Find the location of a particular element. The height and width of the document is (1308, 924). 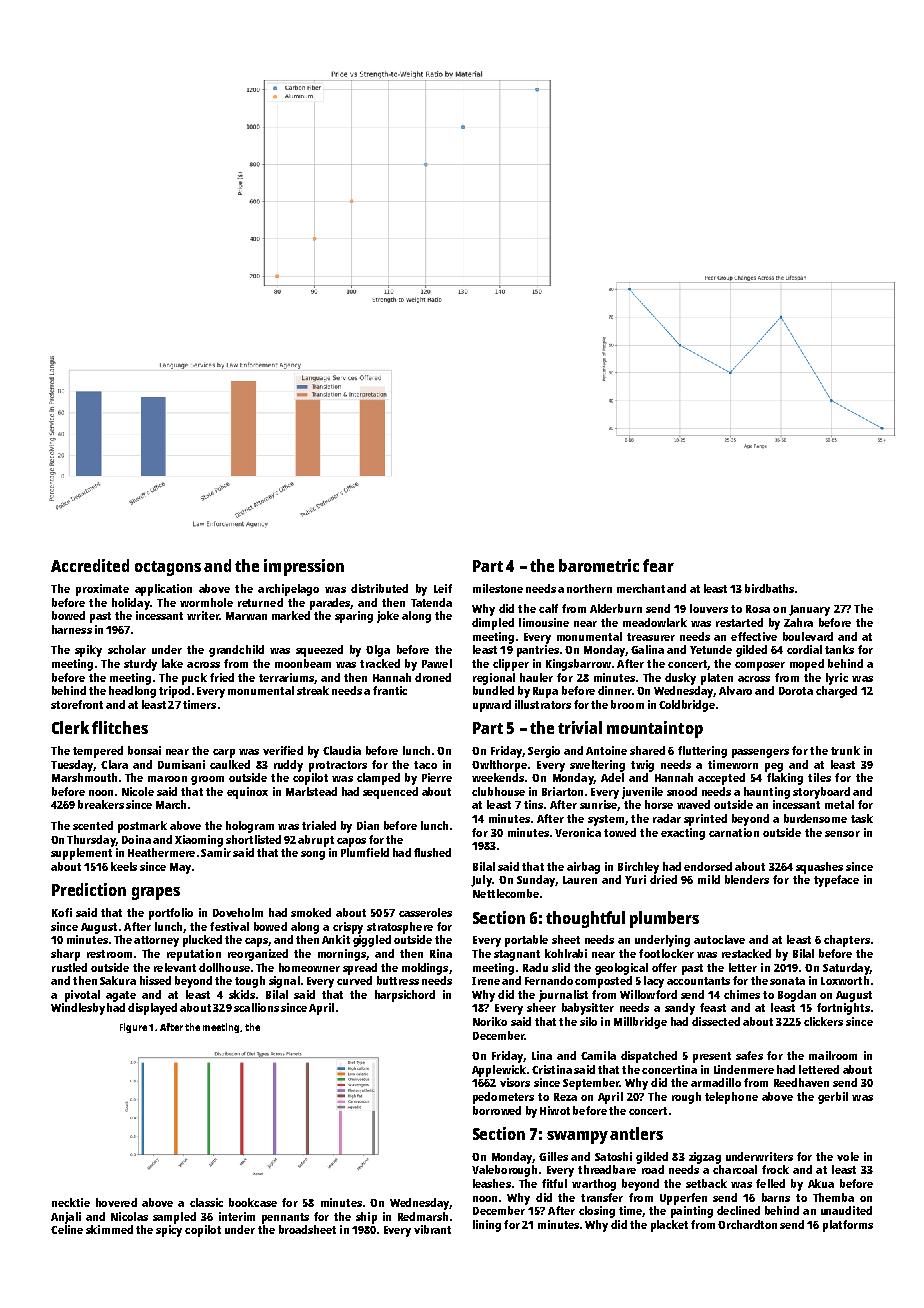

tough is located at coordinates (250, 982).
